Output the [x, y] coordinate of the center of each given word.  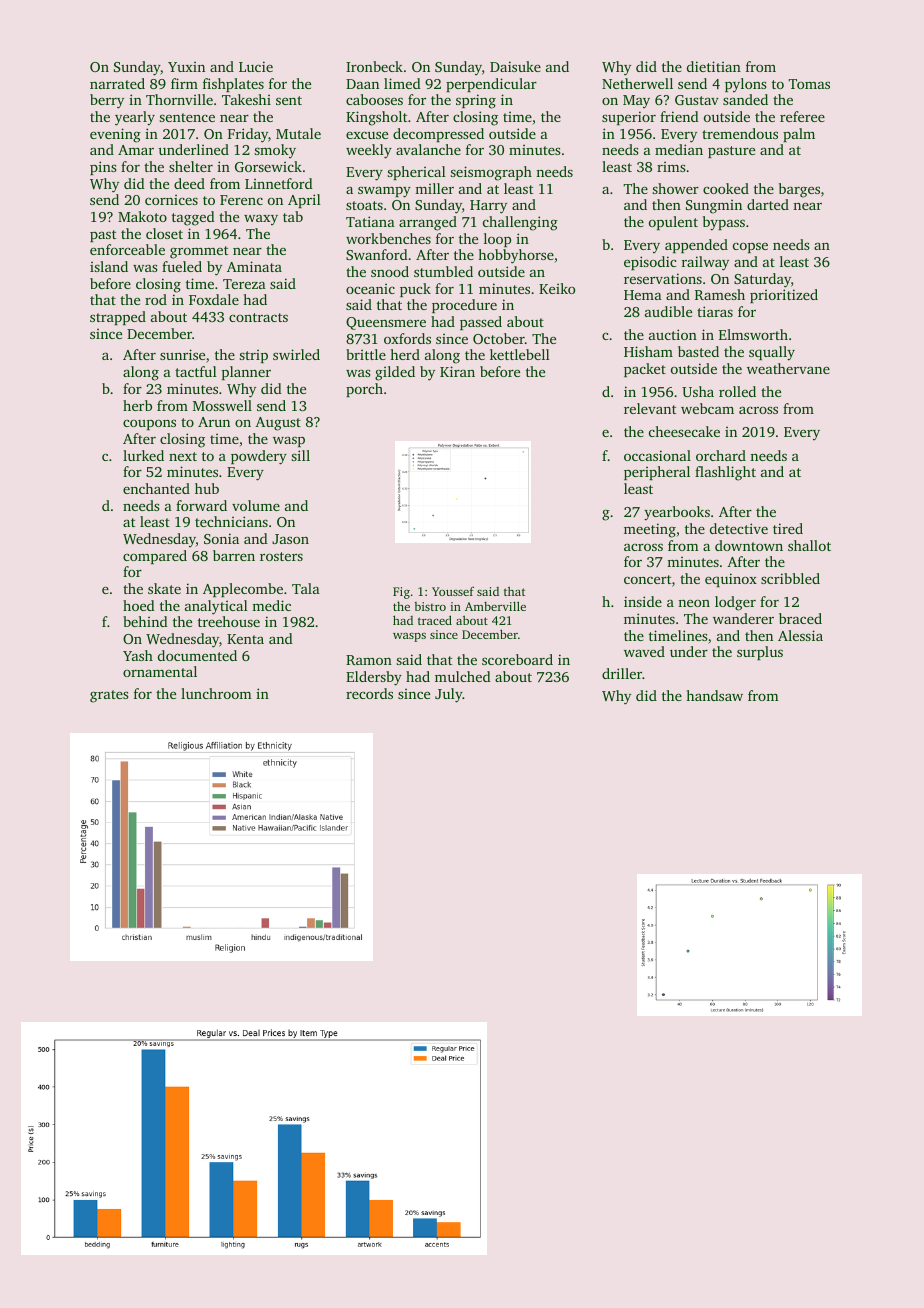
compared [155, 557]
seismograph [491, 173]
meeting [650, 530]
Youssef [453, 591]
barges [799, 190]
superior [629, 118]
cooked [726, 188]
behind [145, 621]
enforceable [127, 249]
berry [107, 101]
